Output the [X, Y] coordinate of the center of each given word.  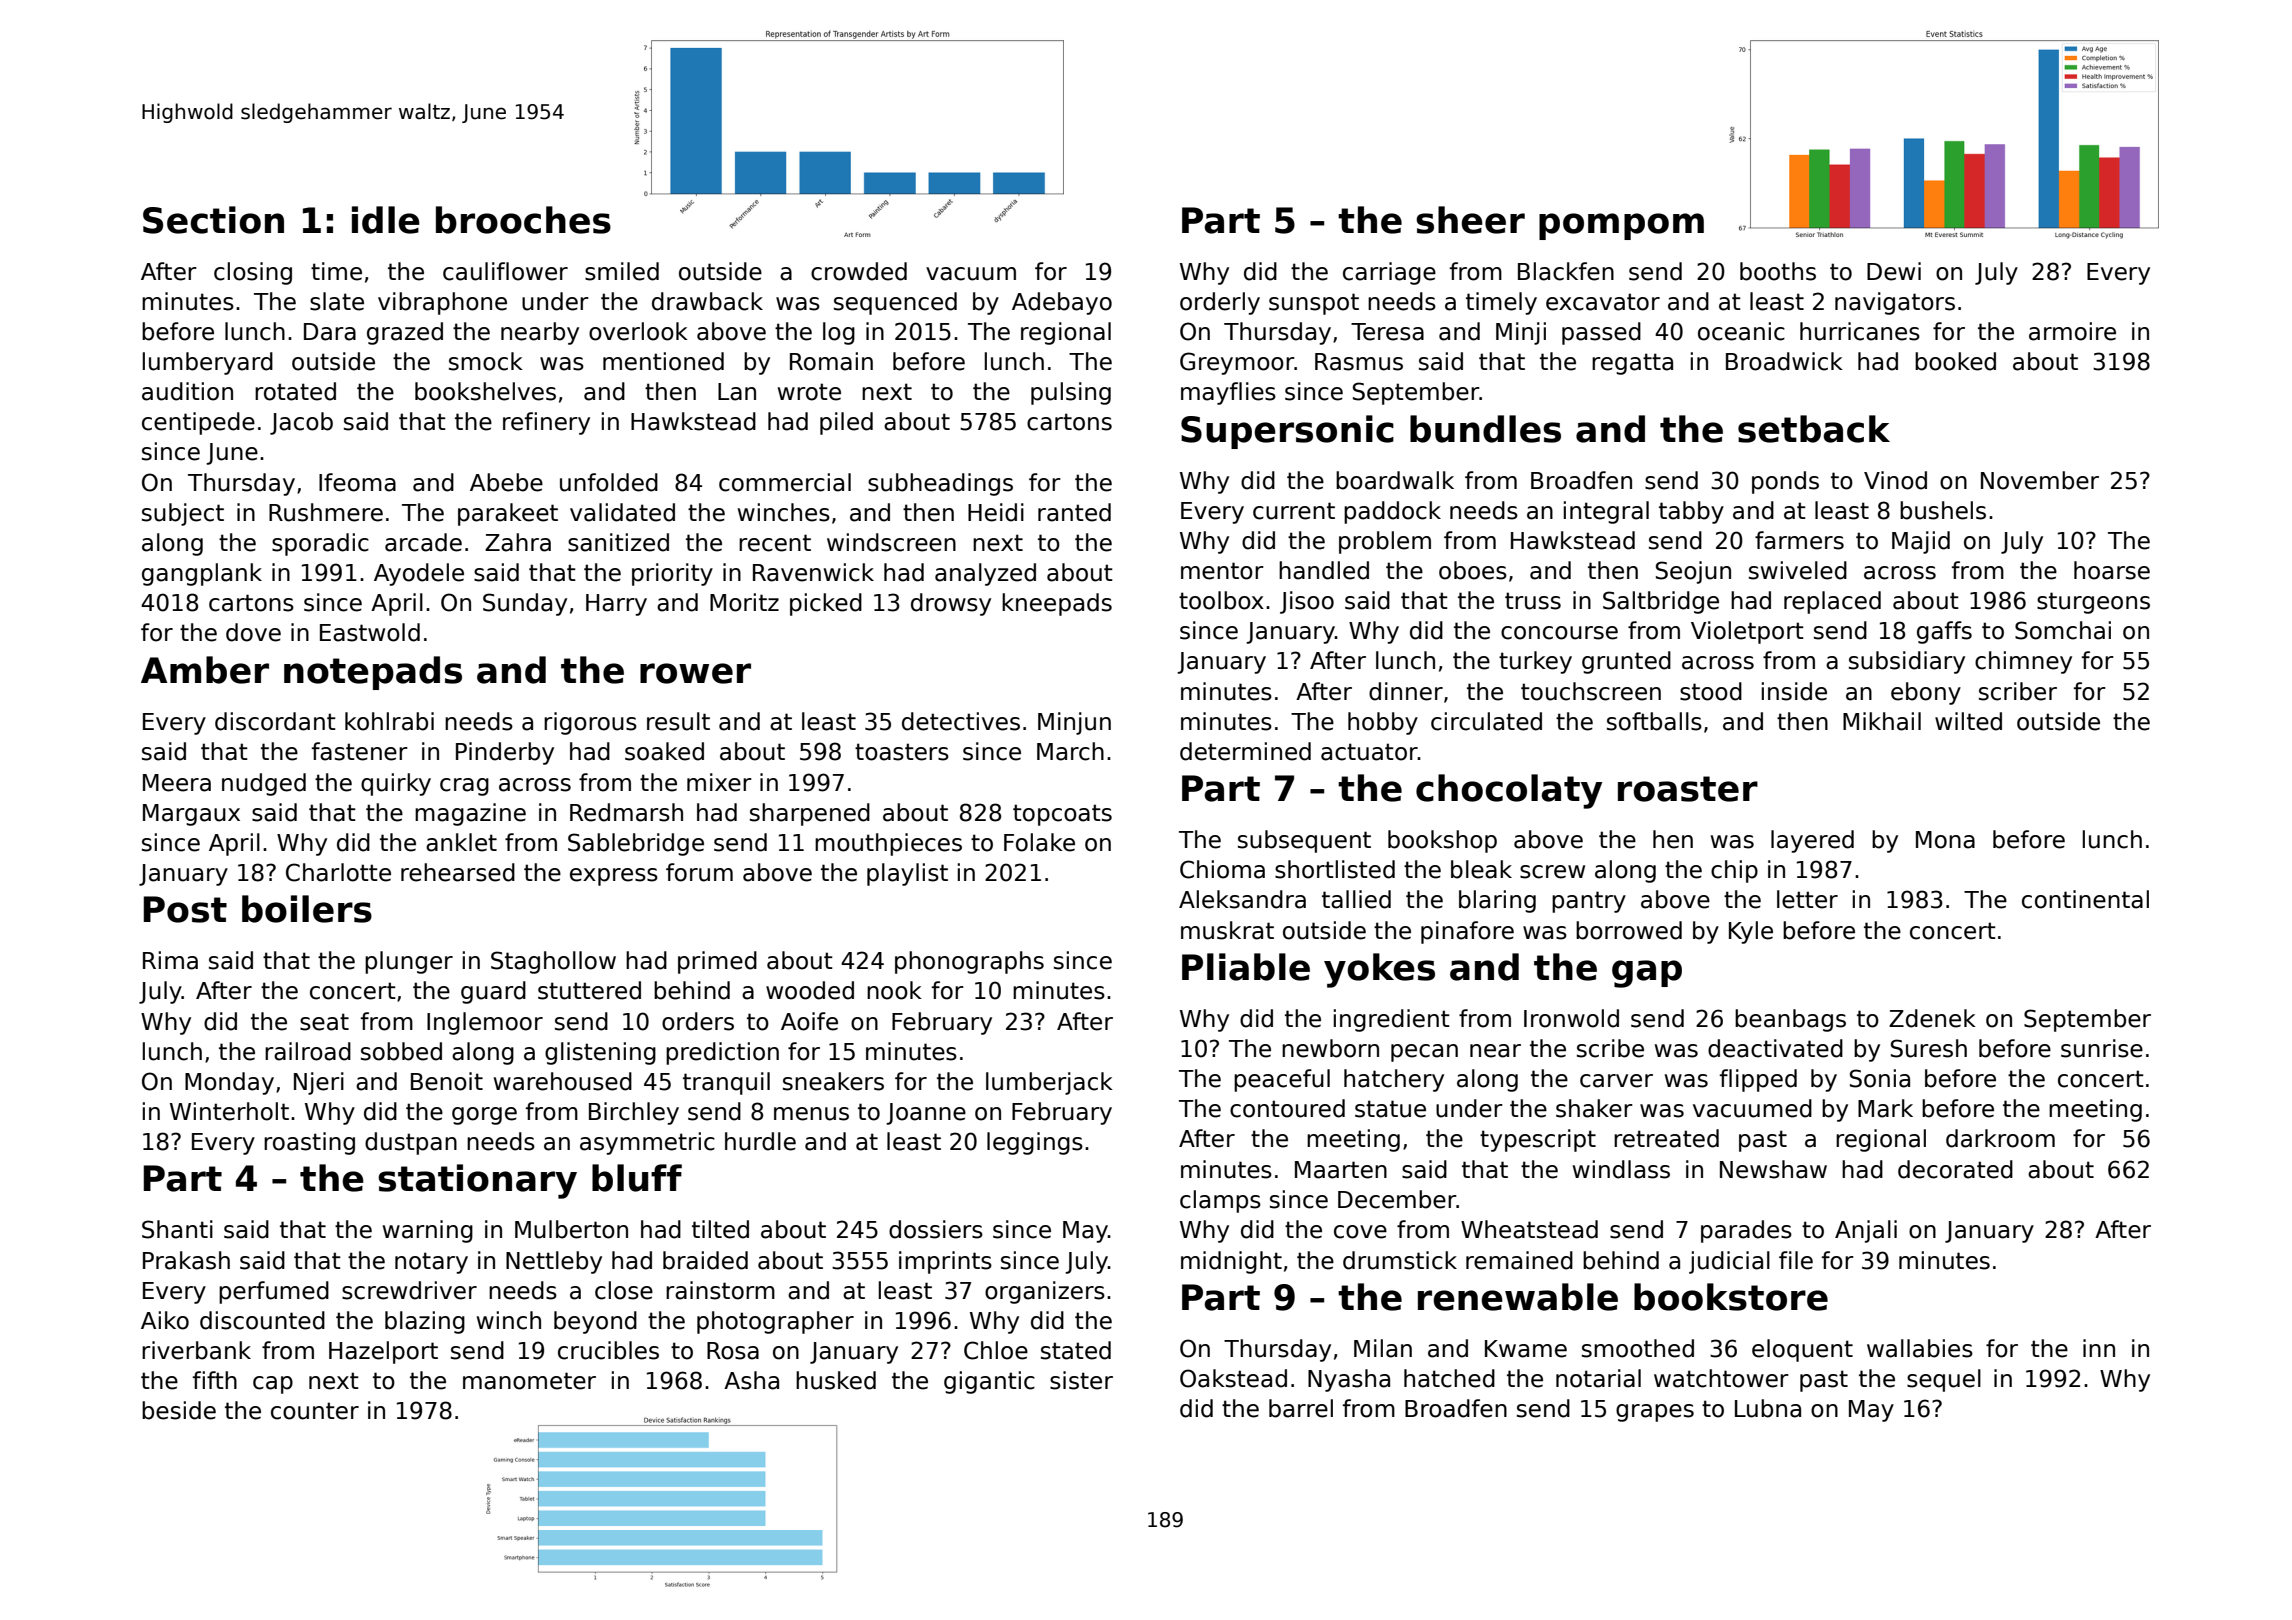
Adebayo [1062, 303]
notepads [373, 673]
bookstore [1731, 1297]
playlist [907, 874]
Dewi [1894, 271]
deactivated [1775, 1048]
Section [213, 220]
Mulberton [571, 1229]
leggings [1035, 1143]
